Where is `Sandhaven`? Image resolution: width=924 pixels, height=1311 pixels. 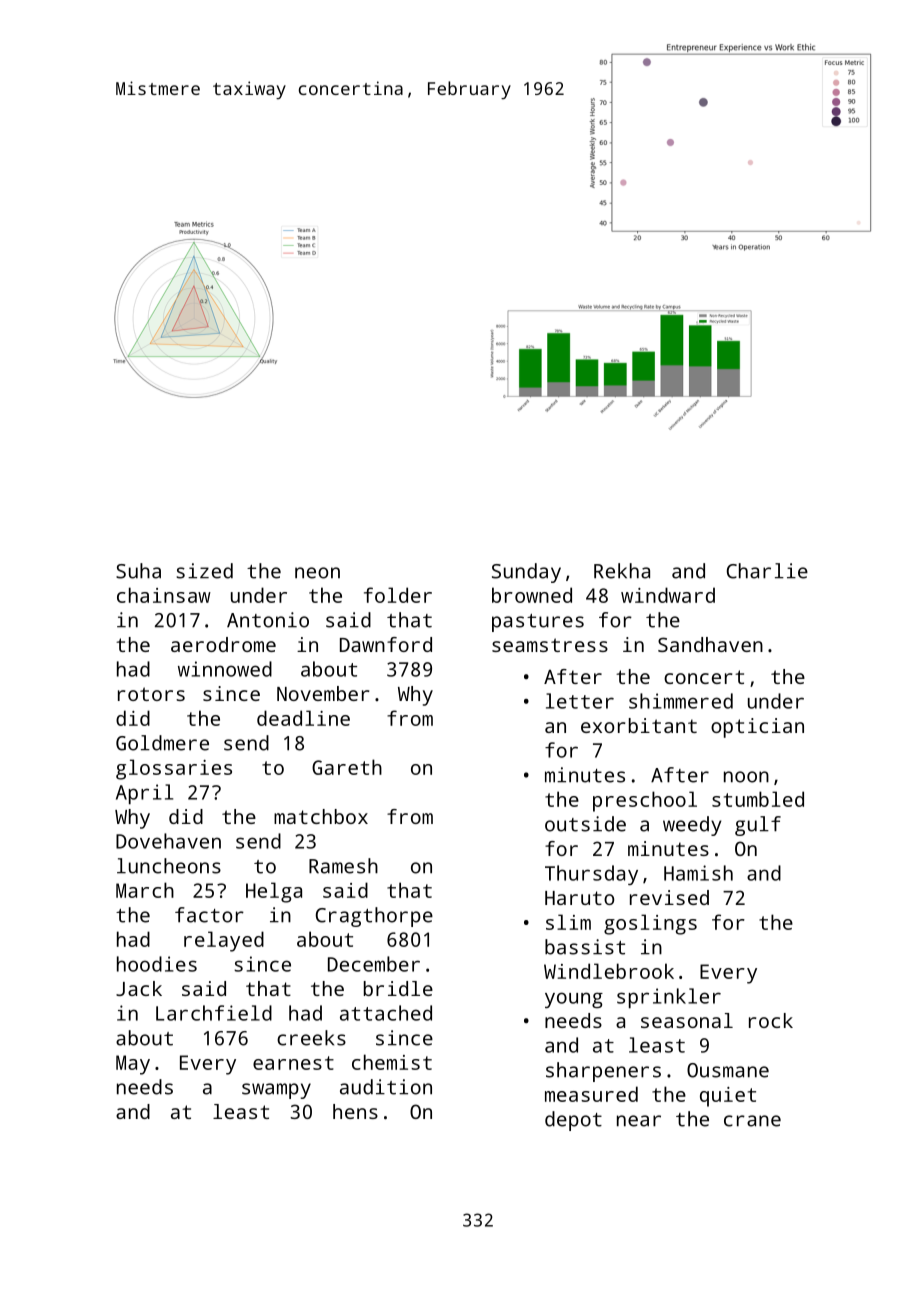 Sandhaven is located at coordinates (710, 644).
